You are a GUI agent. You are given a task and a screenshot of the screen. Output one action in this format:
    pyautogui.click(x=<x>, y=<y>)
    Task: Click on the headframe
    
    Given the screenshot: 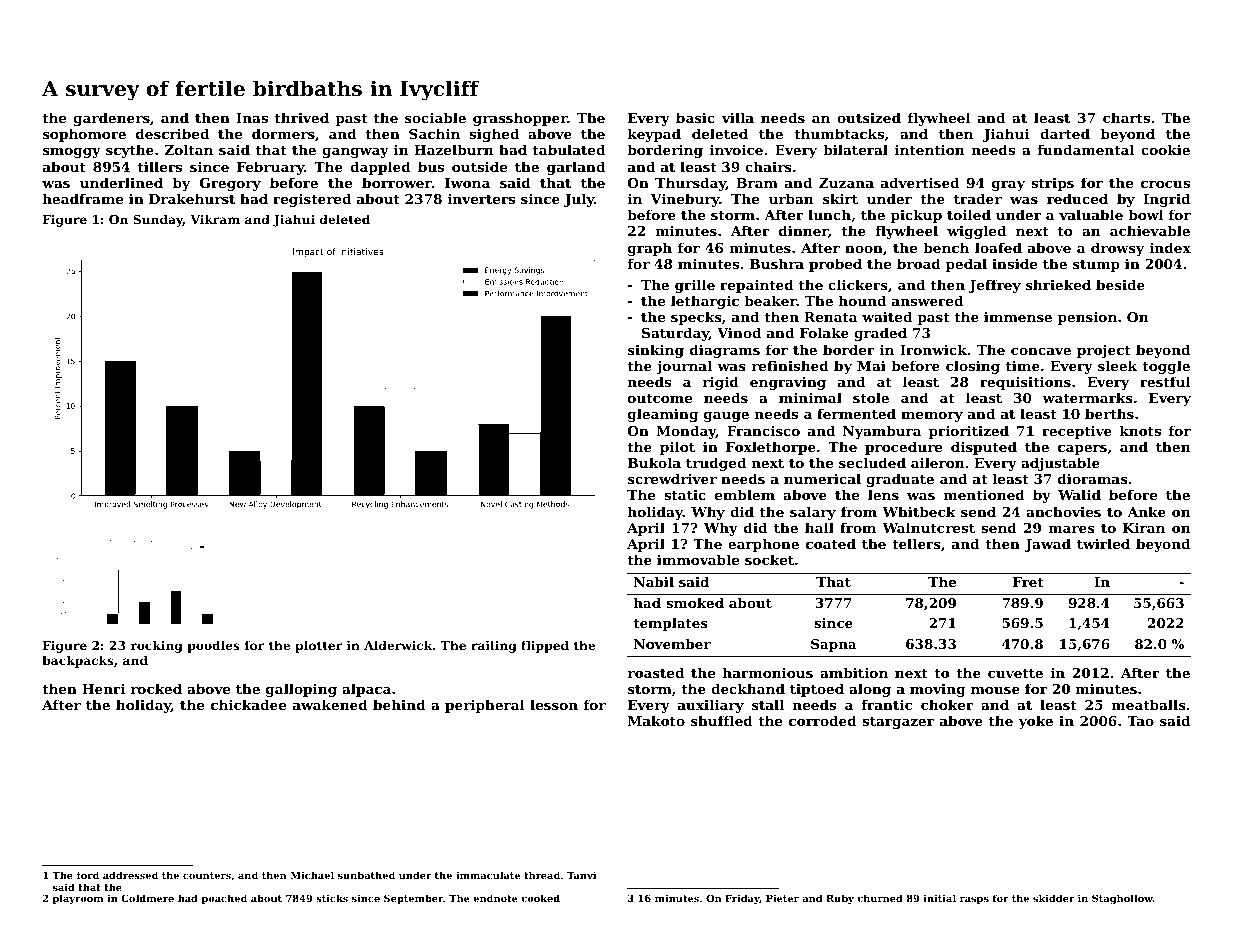 What is the action you would take?
    pyautogui.click(x=83, y=198)
